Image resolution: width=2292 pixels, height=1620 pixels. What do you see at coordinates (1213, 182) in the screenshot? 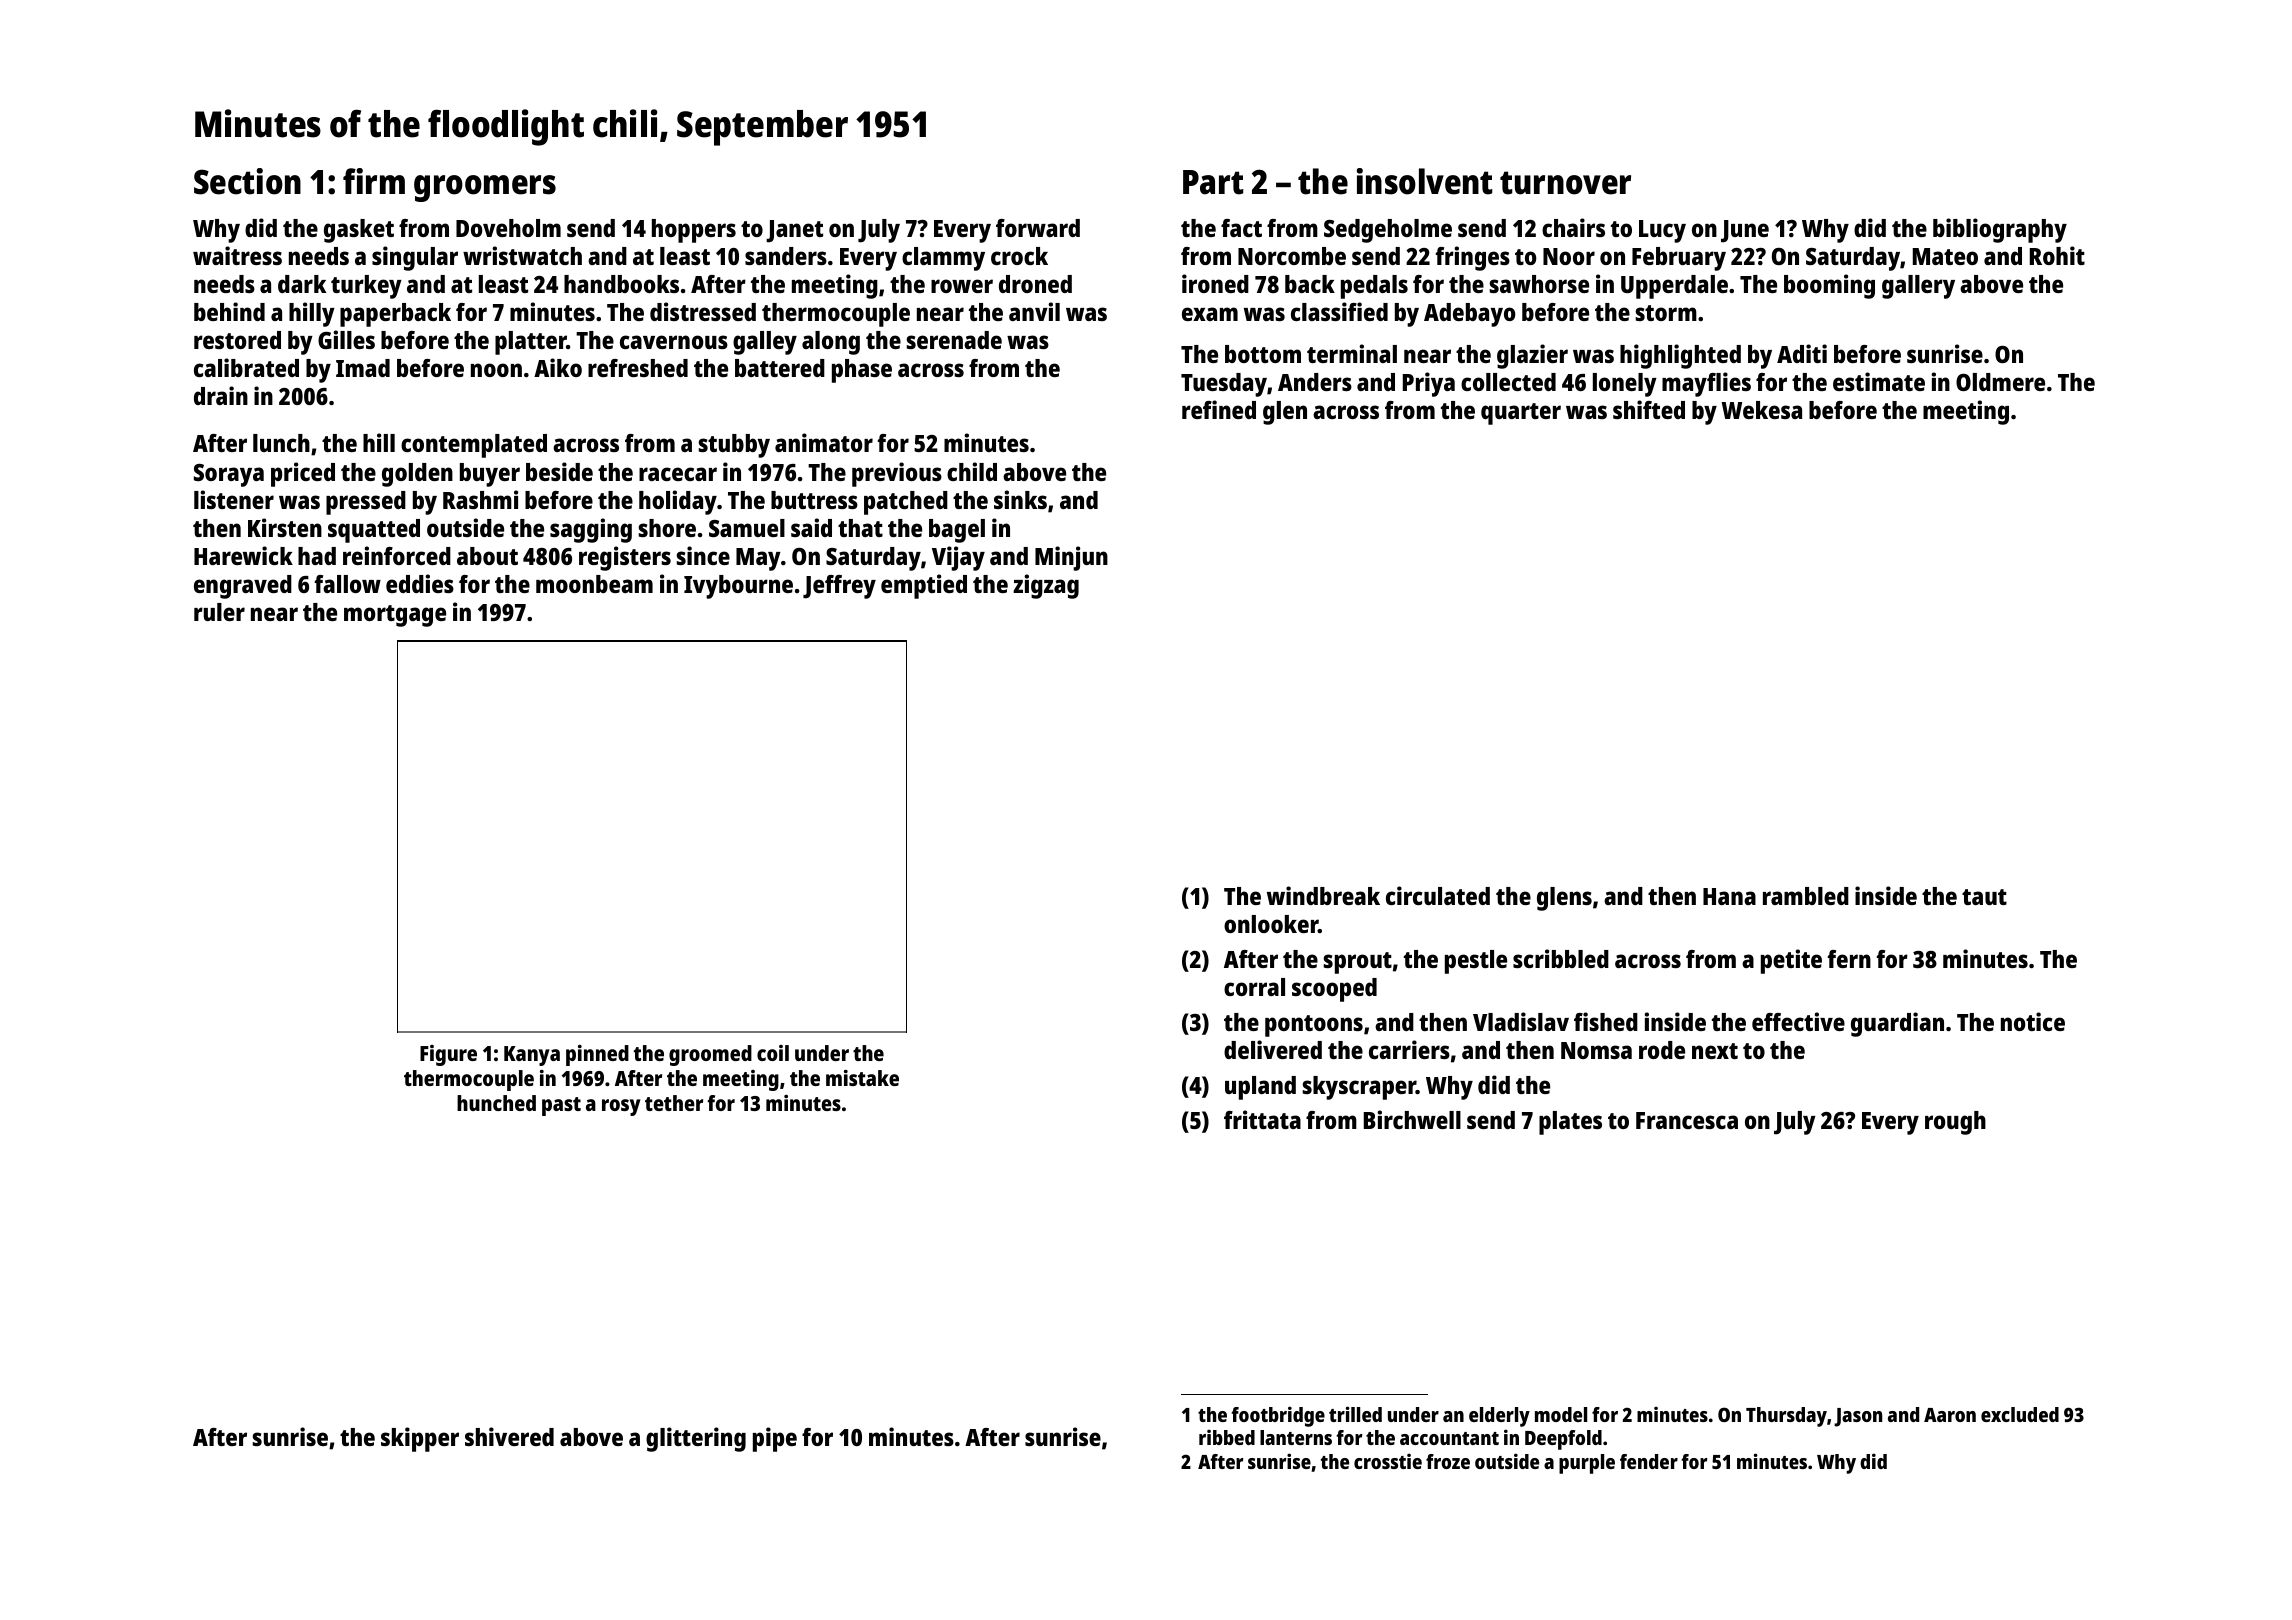
I see `Part` at bounding box center [1213, 182].
